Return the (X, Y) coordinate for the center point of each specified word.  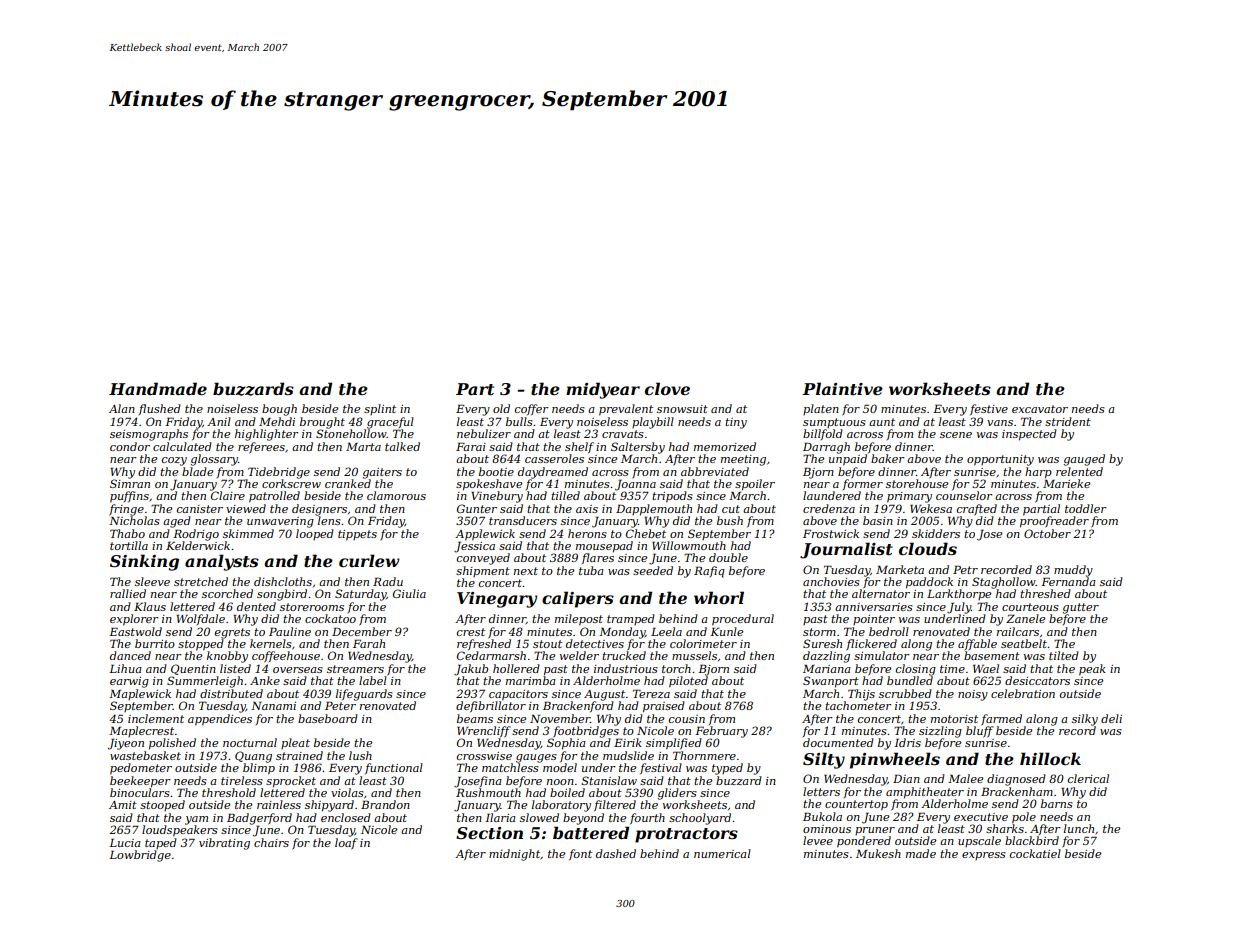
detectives (595, 643)
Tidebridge (279, 473)
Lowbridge (140, 856)
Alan (122, 408)
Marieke (1066, 483)
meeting (743, 460)
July (959, 608)
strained (299, 755)
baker (888, 458)
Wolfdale (200, 619)
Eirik (628, 742)
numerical (722, 853)
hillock (1050, 758)
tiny (736, 423)
